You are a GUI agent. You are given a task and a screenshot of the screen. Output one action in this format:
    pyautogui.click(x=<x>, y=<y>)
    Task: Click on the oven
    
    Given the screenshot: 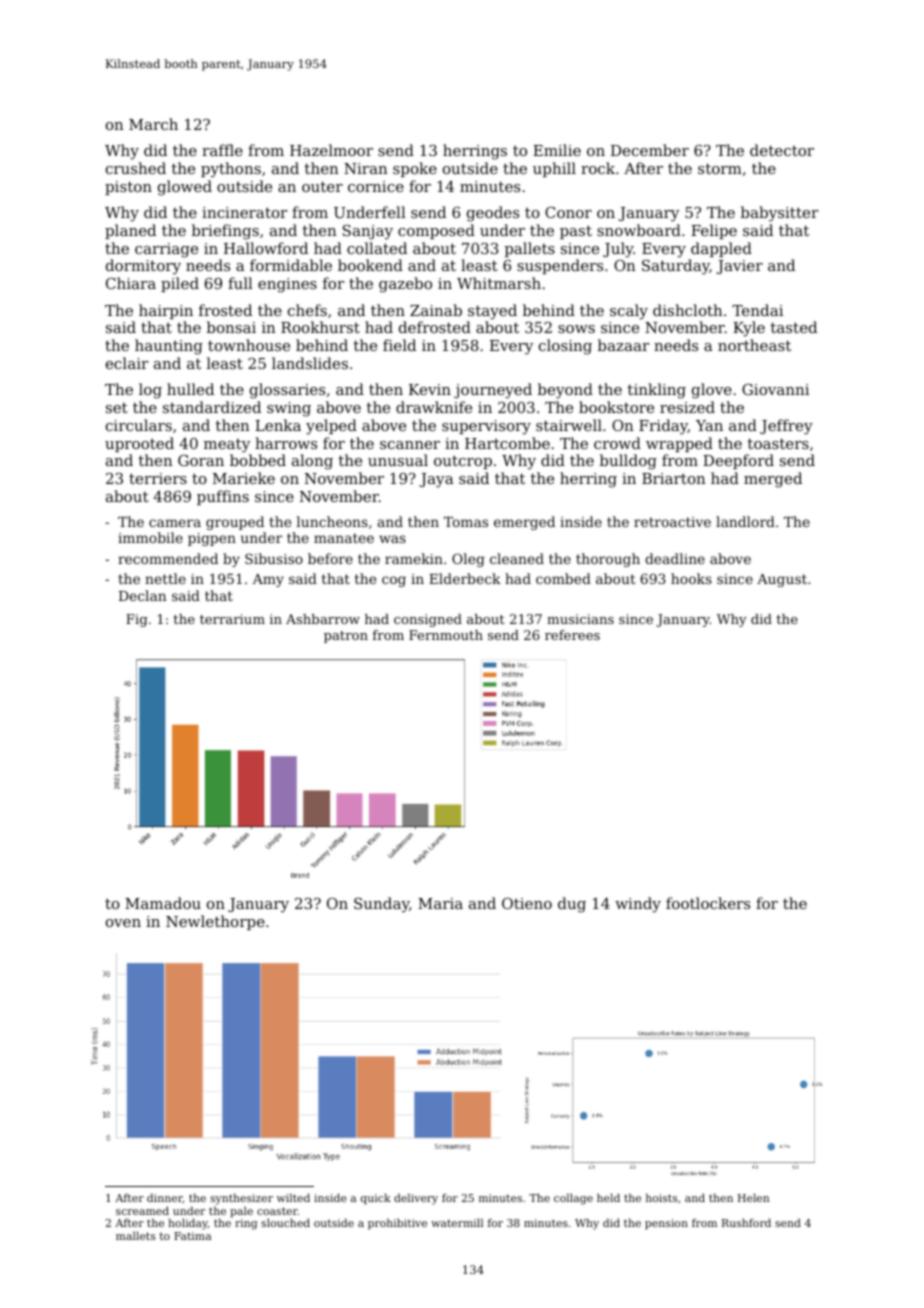 What is the action you would take?
    pyautogui.click(x=123, y=923)
